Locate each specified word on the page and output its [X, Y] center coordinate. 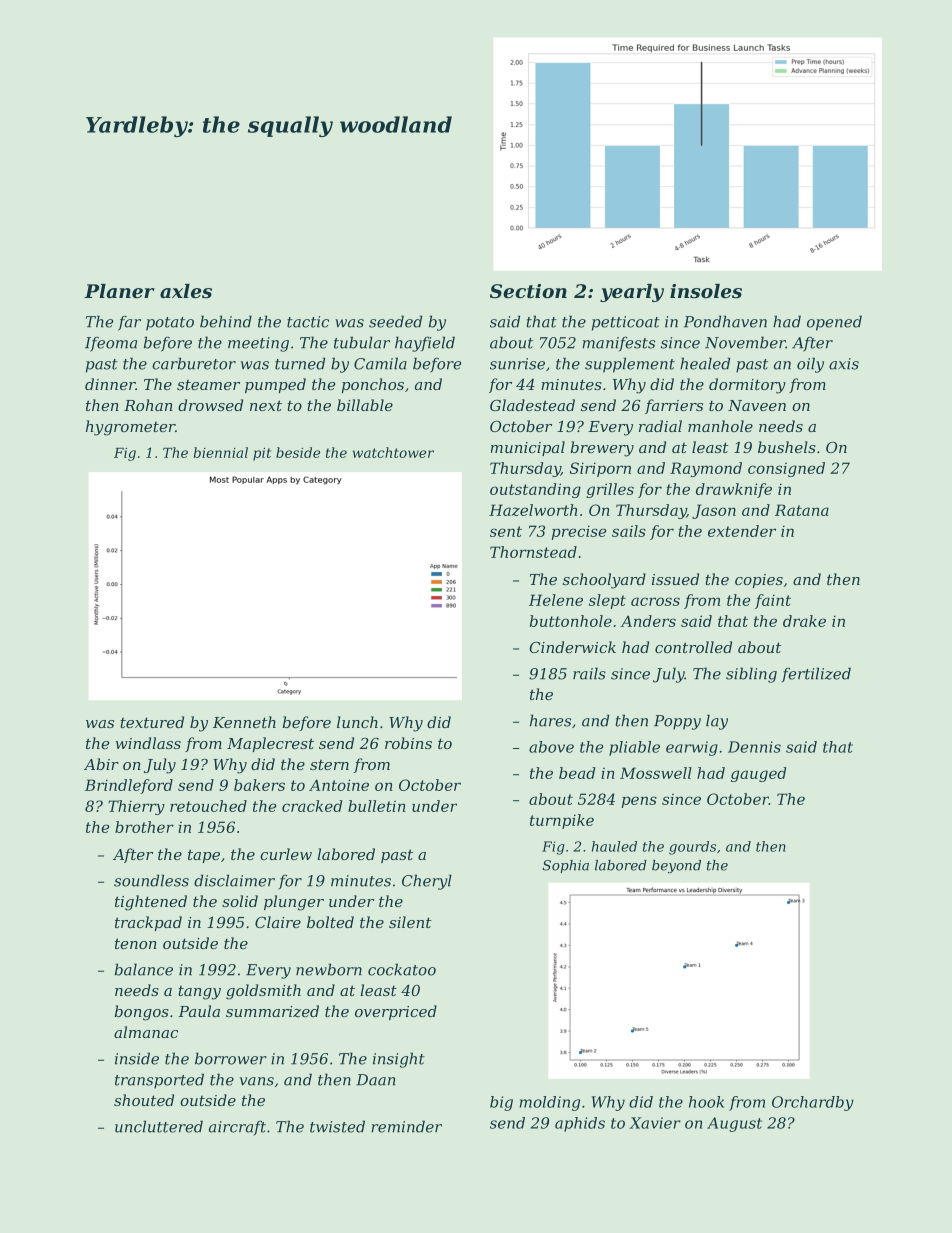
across [655, 601]
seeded [395, 321]
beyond [676, 866]
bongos [142, 1013]
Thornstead [533, 552]
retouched [208, 806]
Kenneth [244, 722]
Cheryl [427, 882]
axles [186, 291]
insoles [706, 291]
